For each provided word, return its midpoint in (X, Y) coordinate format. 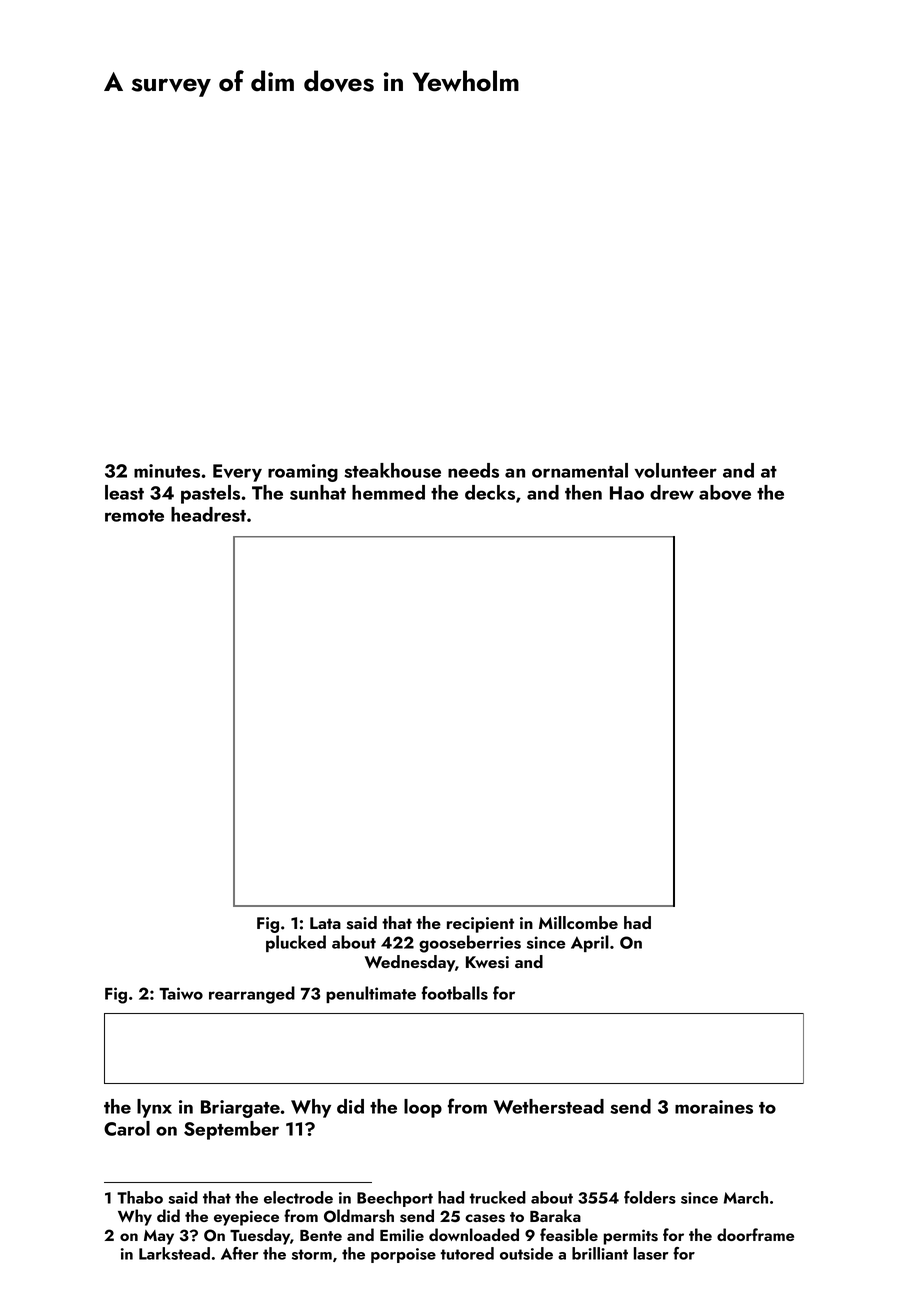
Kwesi (487, 962)
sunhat (318, 492)
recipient (480, 925)
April (590, 943)
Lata (325, 923)
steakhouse (392, 470)
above (725, 492)
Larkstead (174, 1253)
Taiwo (181, 993)
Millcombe (578, 922)
